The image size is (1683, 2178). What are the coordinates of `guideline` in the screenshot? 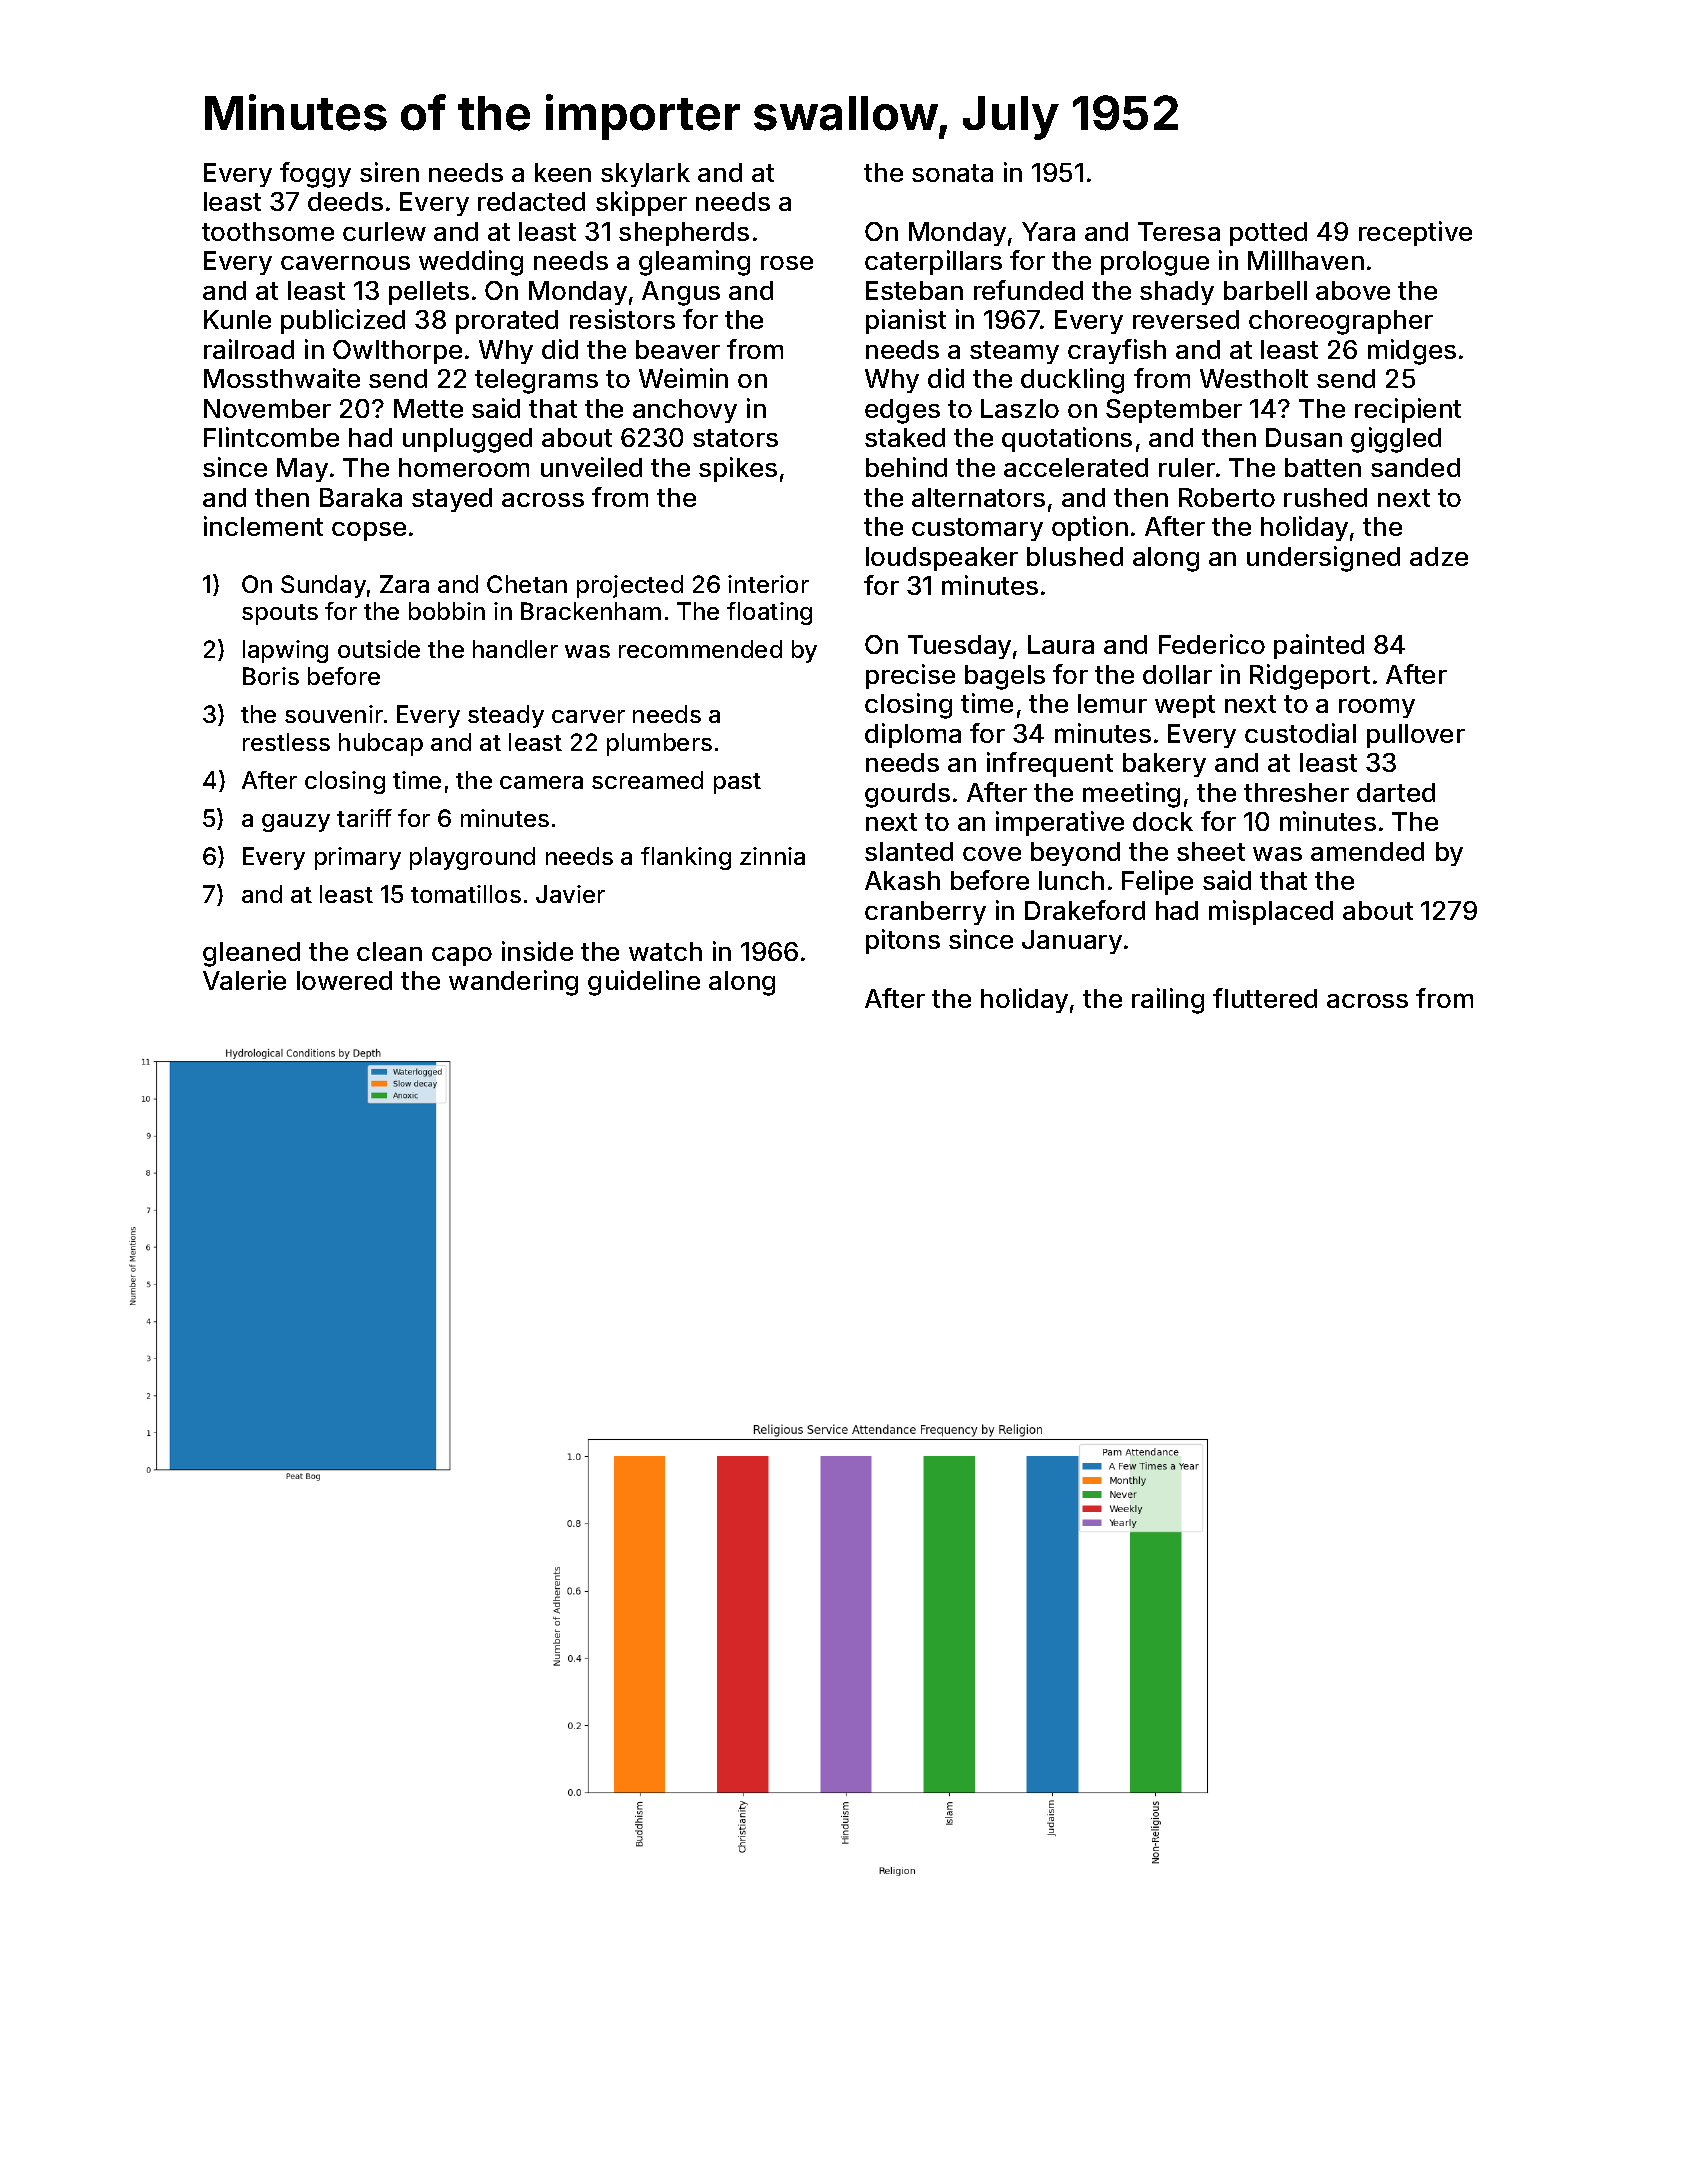 It's located at (644, 983).
